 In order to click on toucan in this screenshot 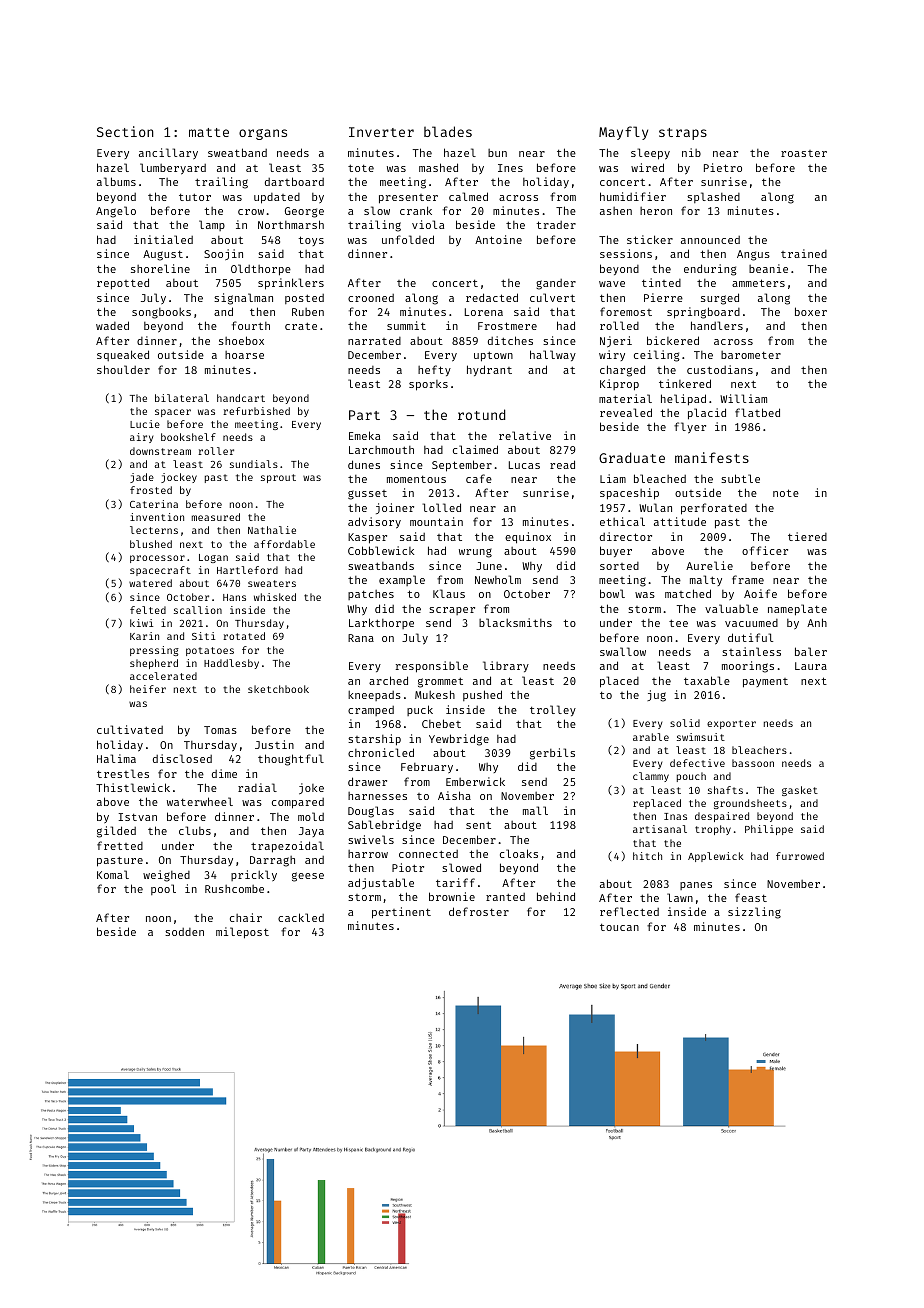, I will do `click(619, 927)`.
